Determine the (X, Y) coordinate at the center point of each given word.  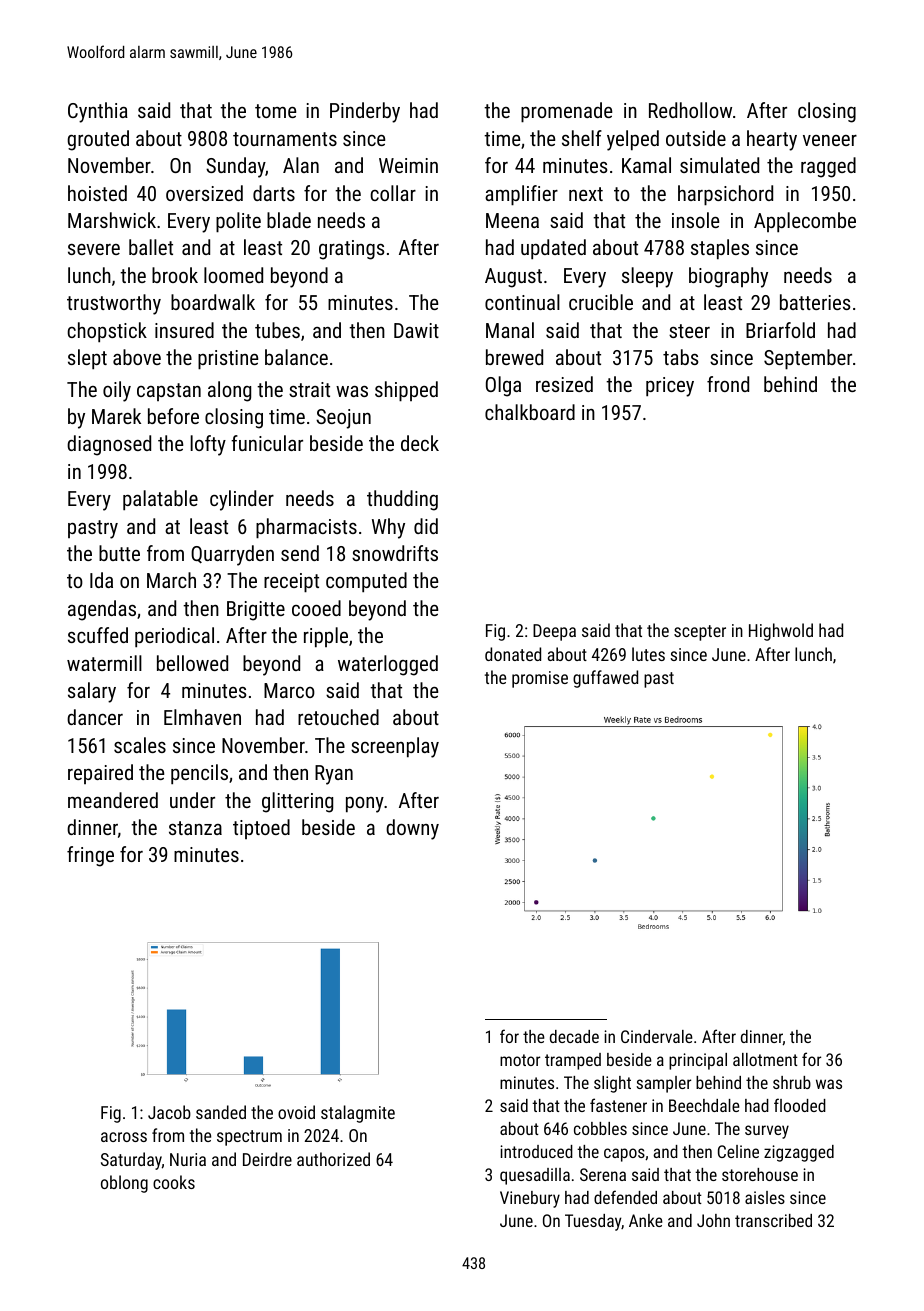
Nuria (188, 1159)
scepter (700, 633)
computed (366, 582)
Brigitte (256, 611)
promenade (566, 112)
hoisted (97, 193)
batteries (815, 302)
